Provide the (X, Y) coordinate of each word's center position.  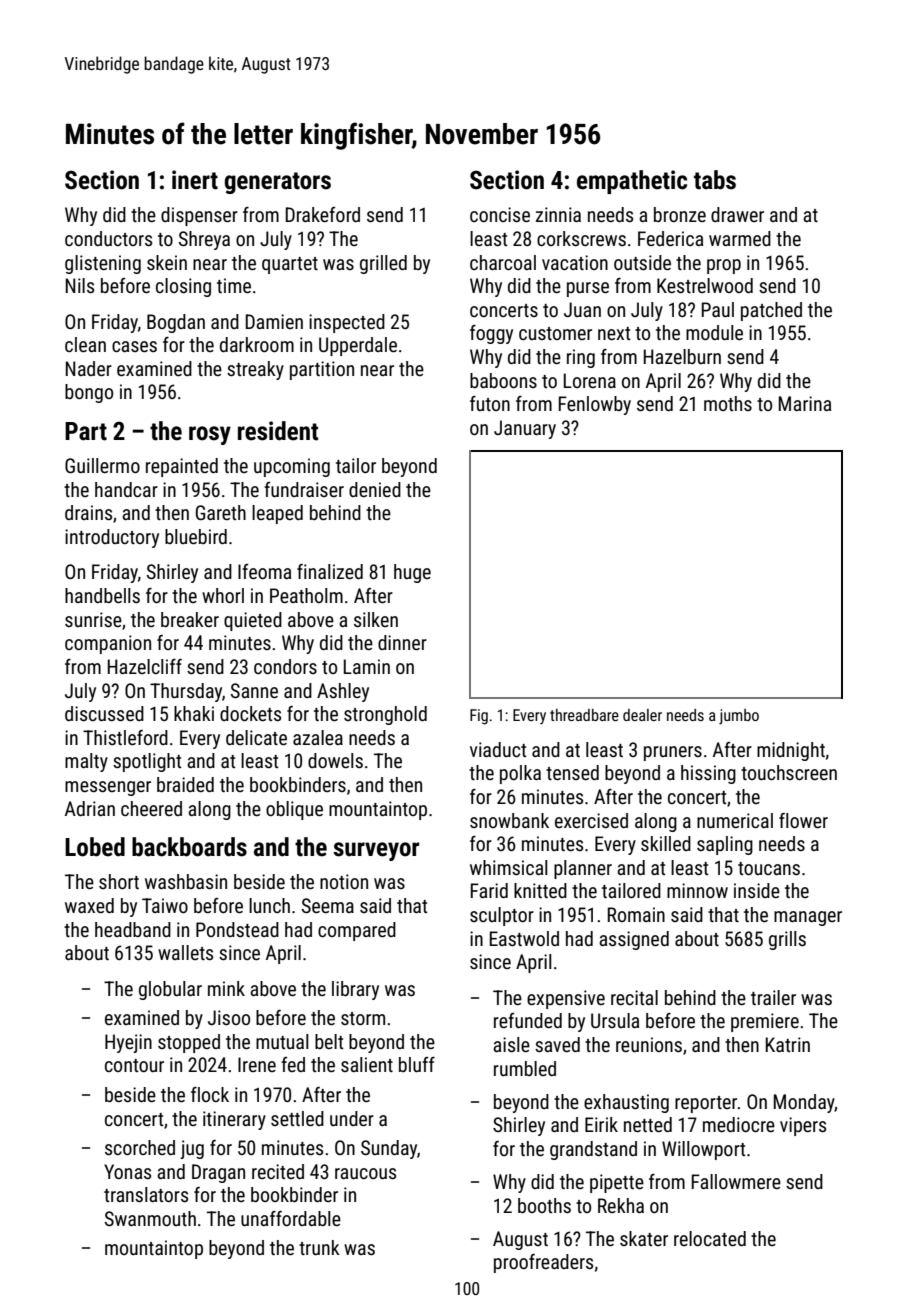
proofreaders (543, 1263)
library (355, 990)
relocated (710, 1238)
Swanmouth (150, 1218)
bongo (89, 393)
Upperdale (358, 346)
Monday (804, 1103)
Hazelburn (682, 356)
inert (195, 180)
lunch (269, 905)
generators (277, 183)
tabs (715, 180)
